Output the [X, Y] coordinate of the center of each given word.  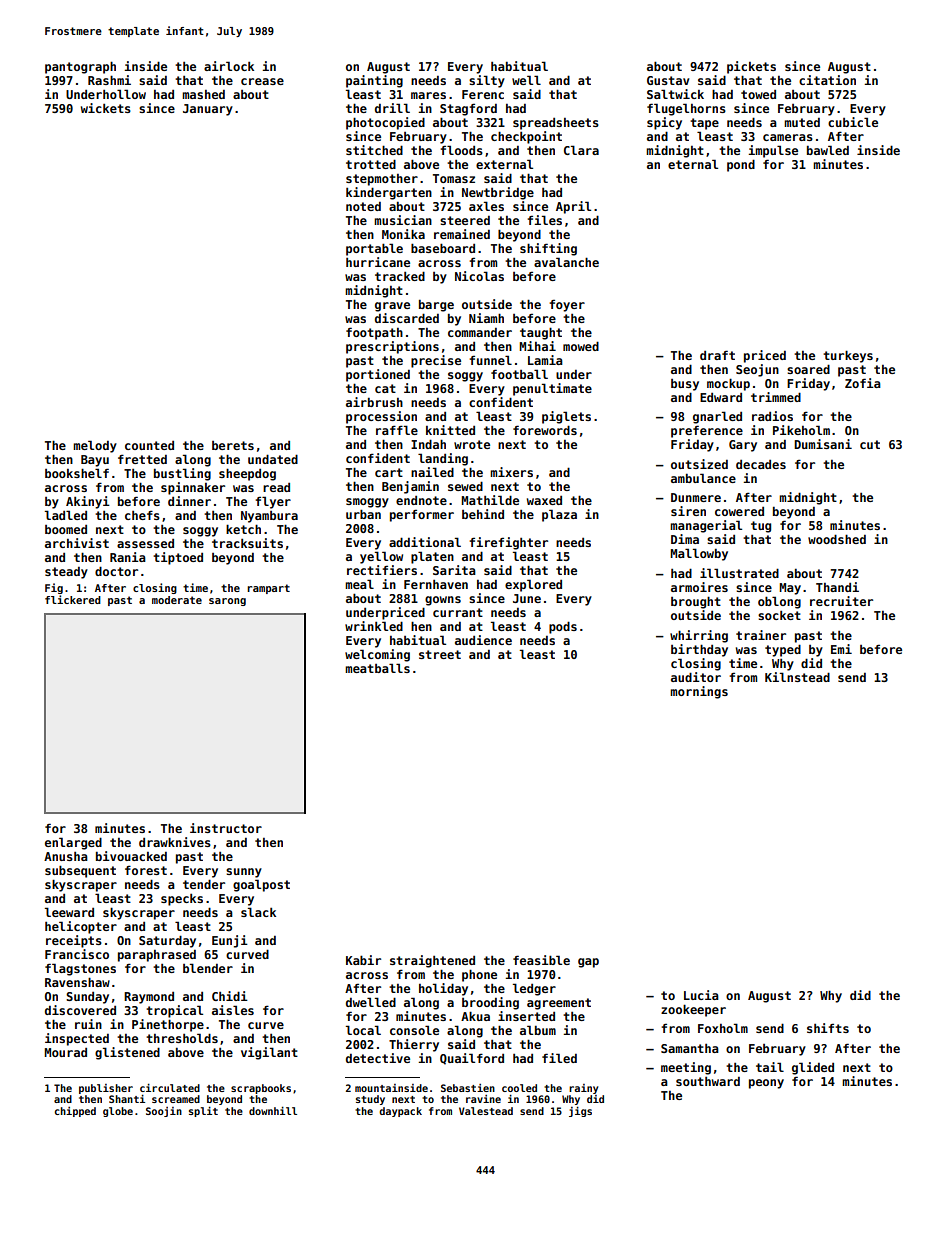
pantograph [80, 67]
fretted [142, 459]
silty [487, 81]
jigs [580, 1112]
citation [827, 80]
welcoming [377, 655]
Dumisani [823, 444]
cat [385, 388]
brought [696, 602]
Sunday [87, 998]
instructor [226, 828]
